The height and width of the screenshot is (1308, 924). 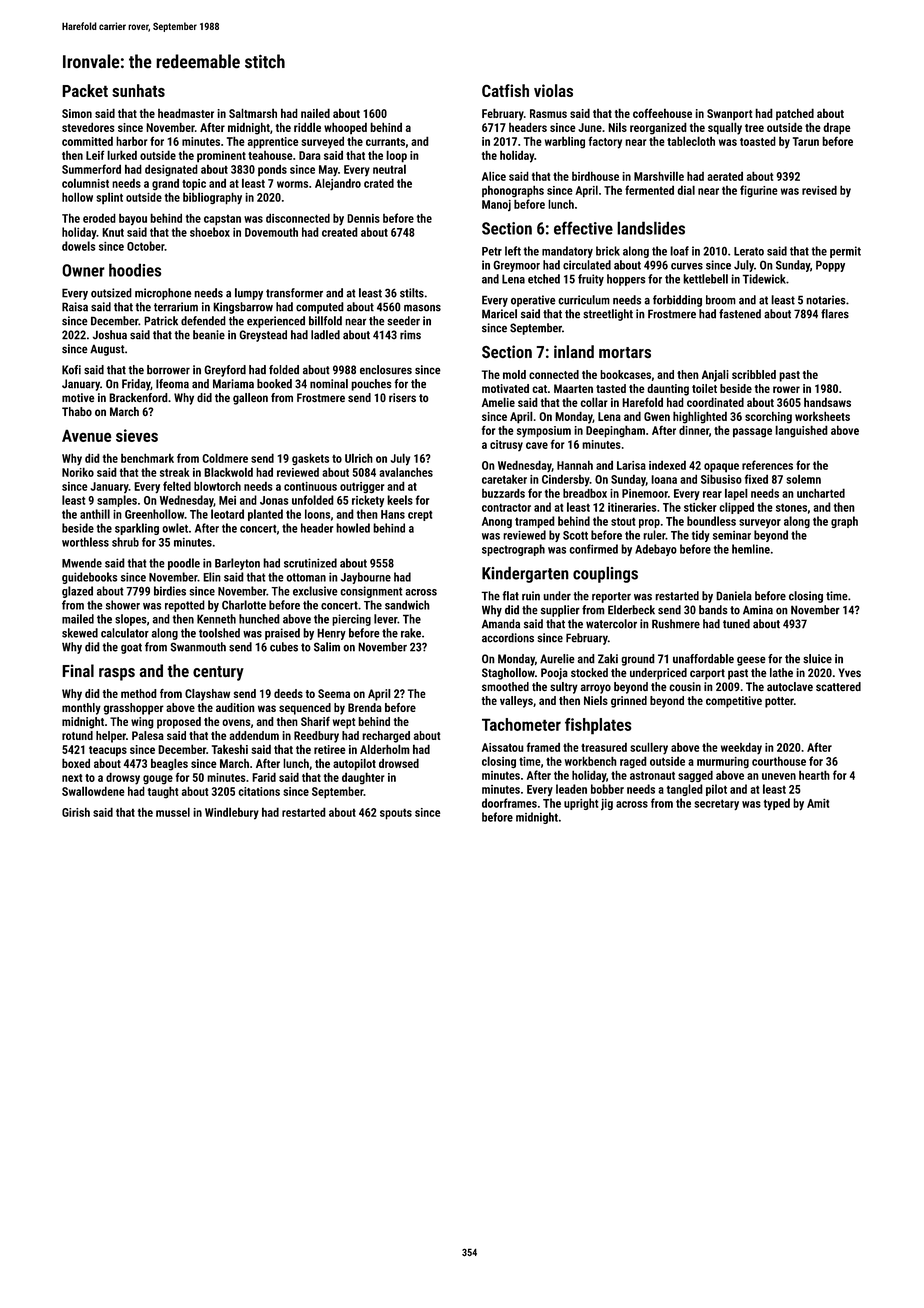 I want to click on uncharted, so click(x=821, y=493).
